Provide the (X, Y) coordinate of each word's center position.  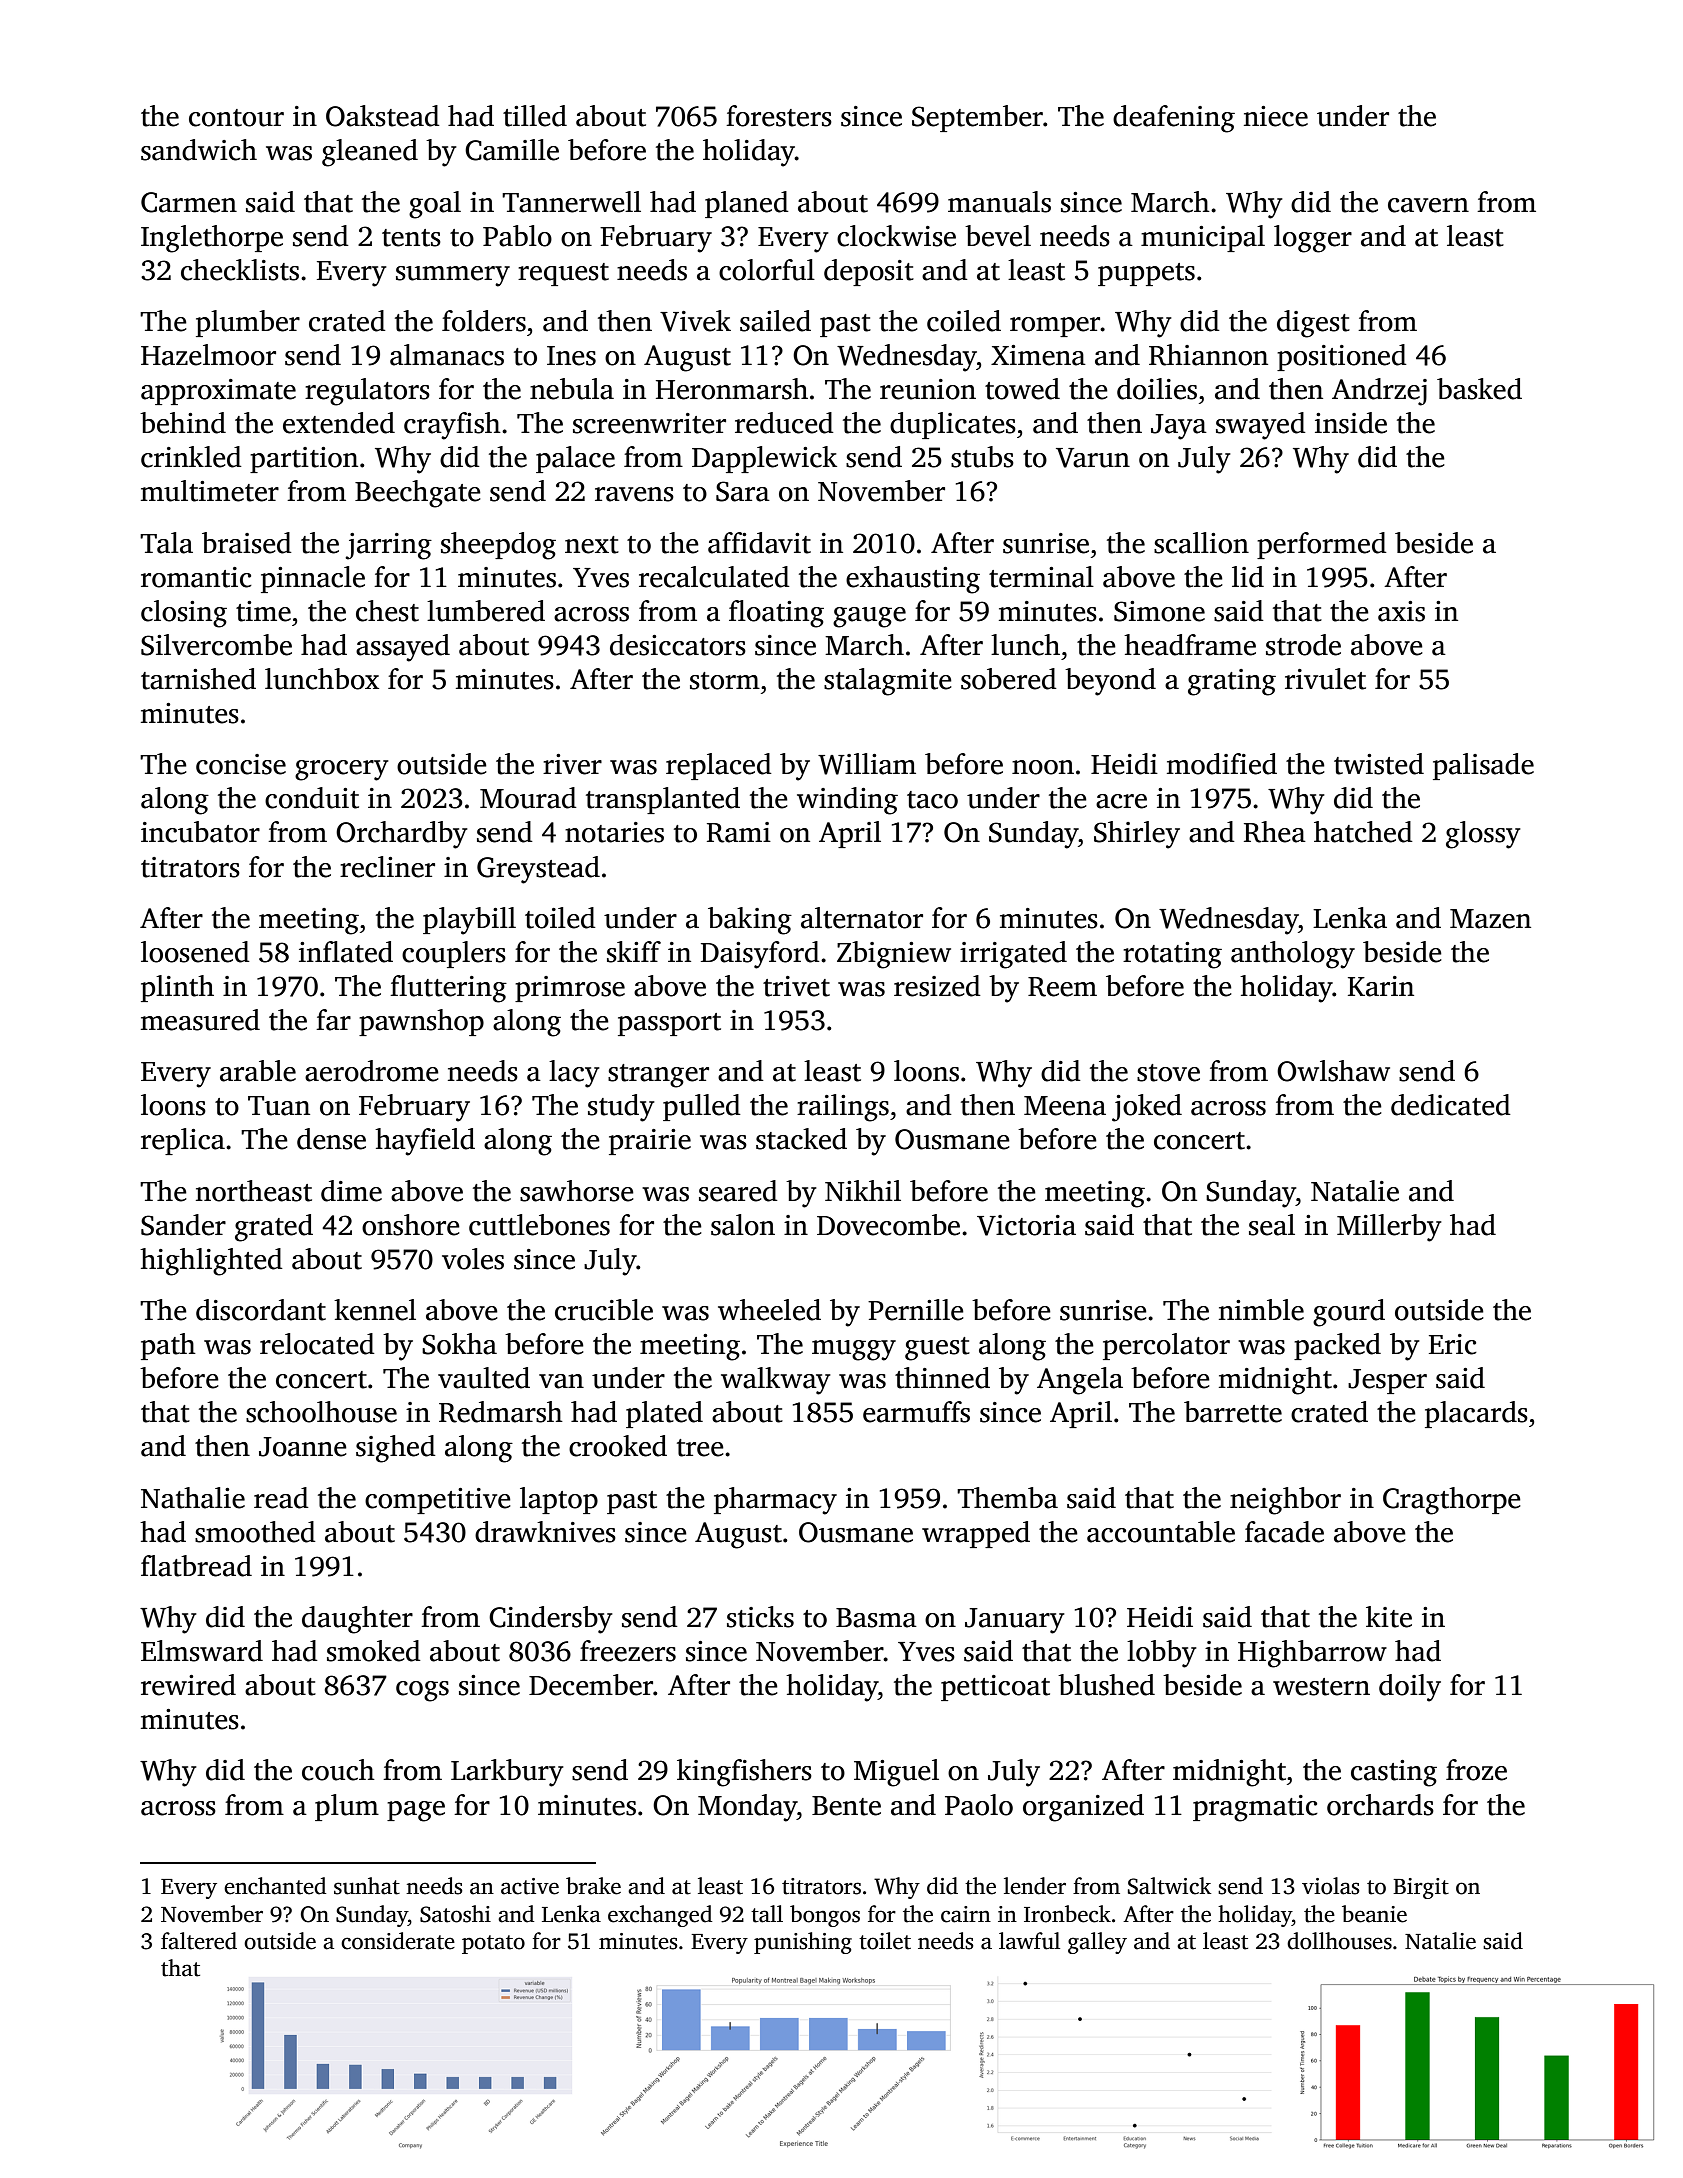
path (168, 1346)
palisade (1483, 766)
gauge (869, 617)
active (530, 1886)
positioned (1342, 357)
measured (200, 1020)
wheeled (769, 1310)
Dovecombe (888, 1225)
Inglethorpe (212, 239)
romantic (196, 577)
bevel (998, 236)
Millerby (1389, 1228)
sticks (760, 1617)
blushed (1106, 1685)
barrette (1233, 1412)
